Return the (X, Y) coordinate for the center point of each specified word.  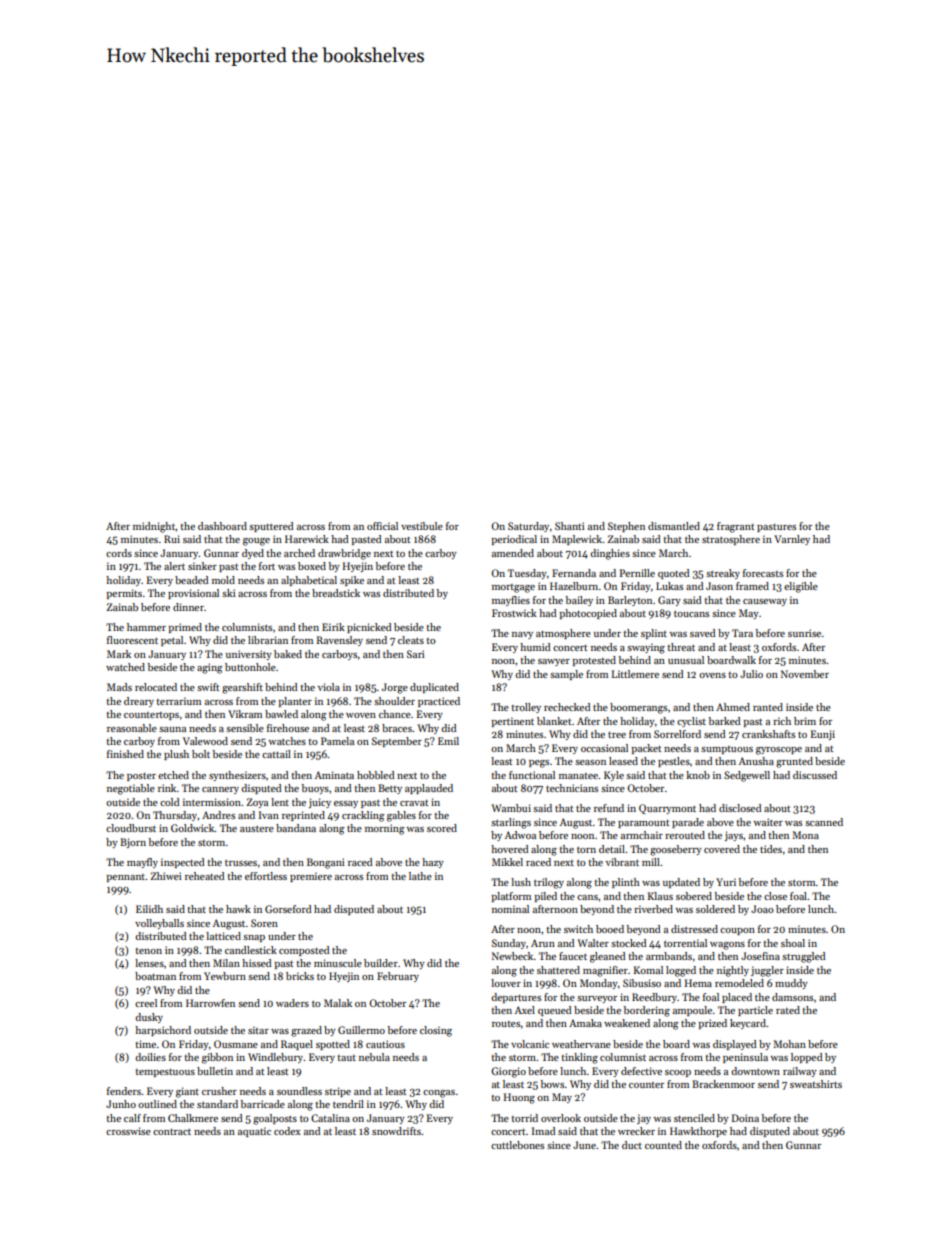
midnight (154, 527)
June (584, 1145)
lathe (420, 876)
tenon (148, 951)
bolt (201, 754)
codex (287, 1131)
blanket (554, 721)
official (382, 526)
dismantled (674, 526)
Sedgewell (747, 776)
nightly (733, 971)
